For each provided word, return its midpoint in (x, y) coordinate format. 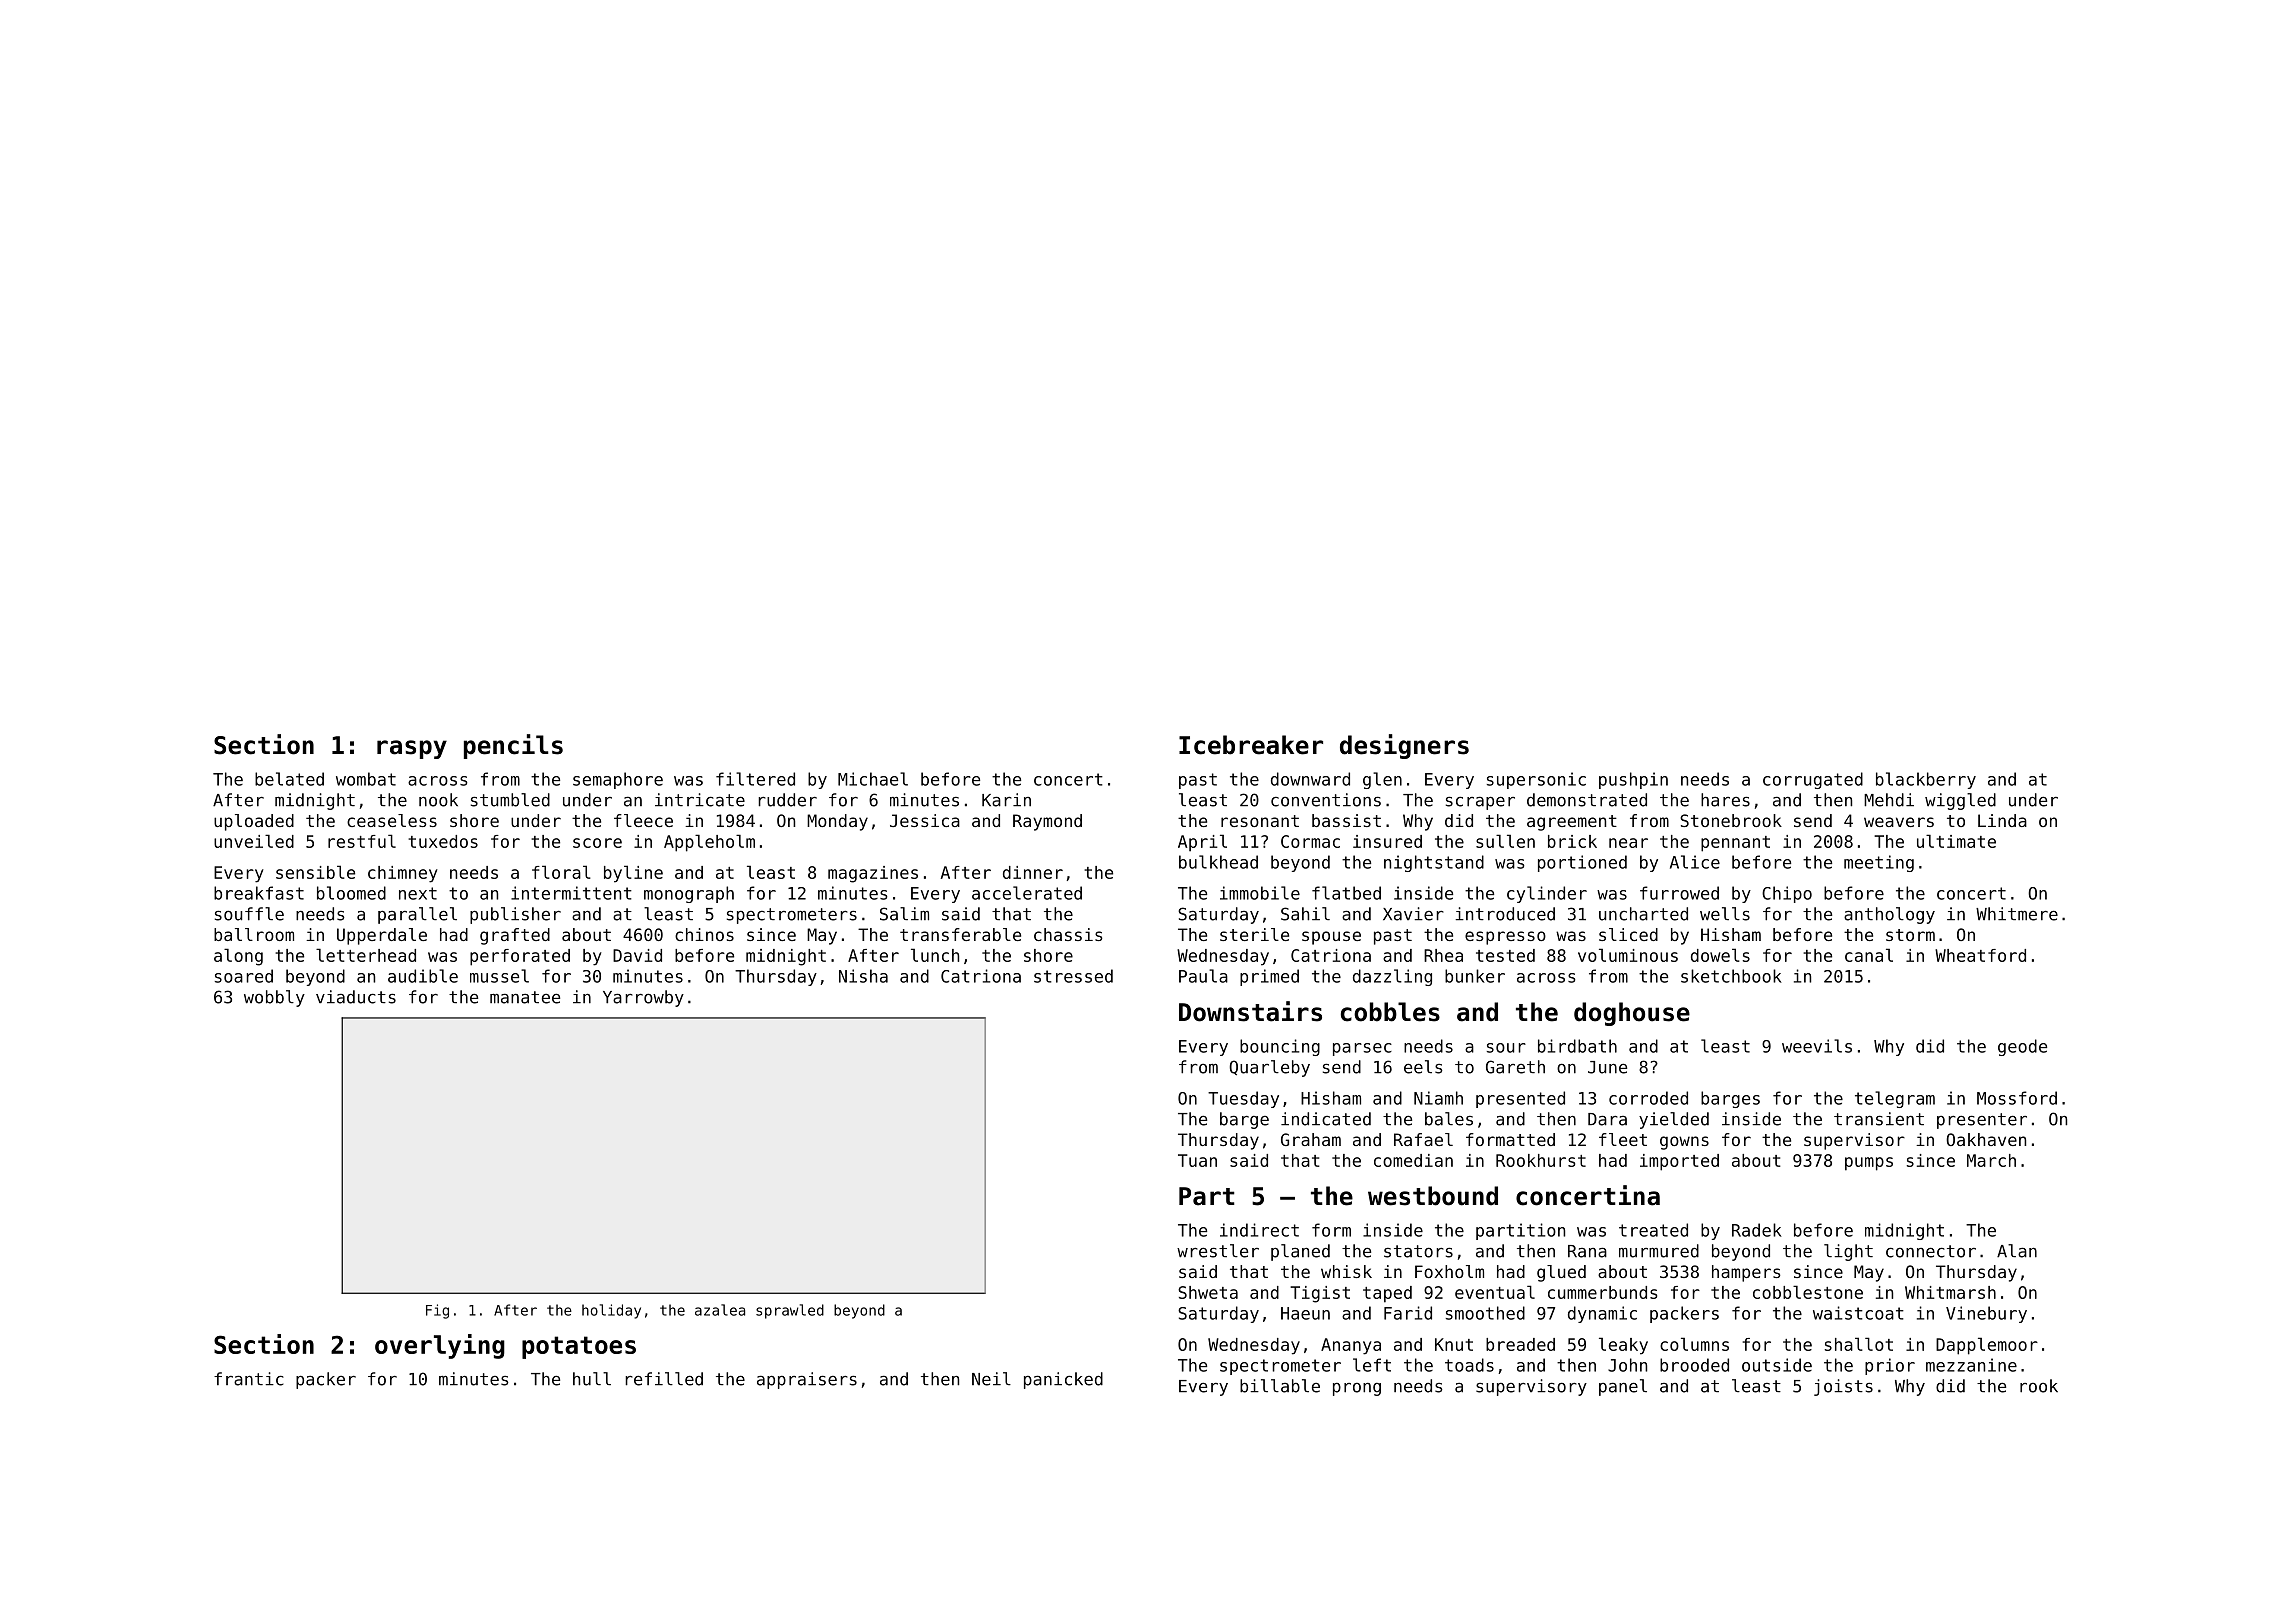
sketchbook (1731, 976)
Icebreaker (1251, 745)
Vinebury (1986, 1314)
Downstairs (1250, 1011)
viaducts (356, 997)
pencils (513, 746)
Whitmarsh (1950, 1292)
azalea (720, 1310)
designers (1404, 746)
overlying (440, 1346)
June (1607, 1067)
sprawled (790, 1311)
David (637, 955)
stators (1418, 1251)
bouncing (1280, 1047)
